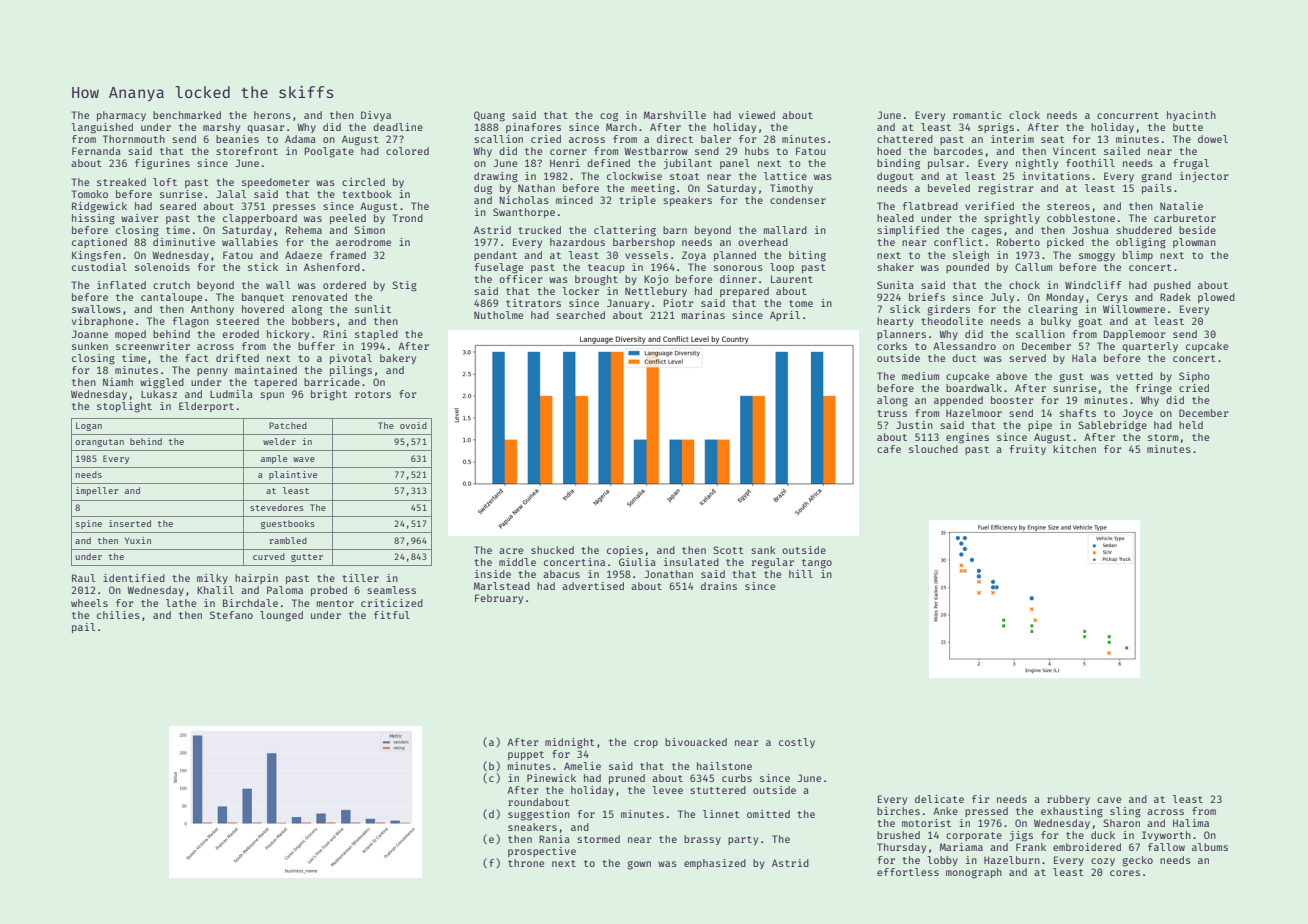 Image resolution: width=1308 pixels, height=924 pixels. I want to click on Quang, so click(489, 116).
